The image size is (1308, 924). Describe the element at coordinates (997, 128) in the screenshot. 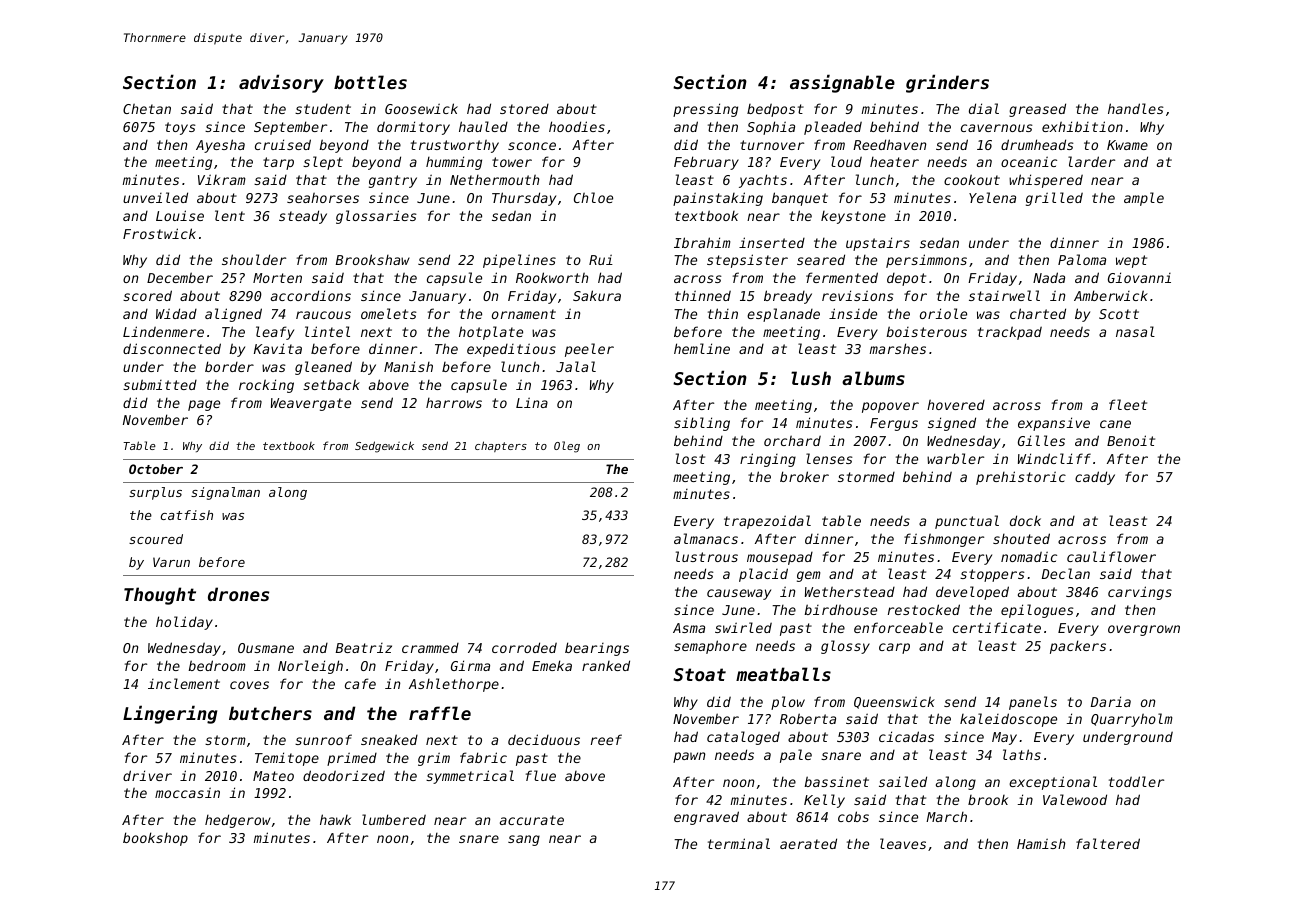

I see `cavernous` at that location.
